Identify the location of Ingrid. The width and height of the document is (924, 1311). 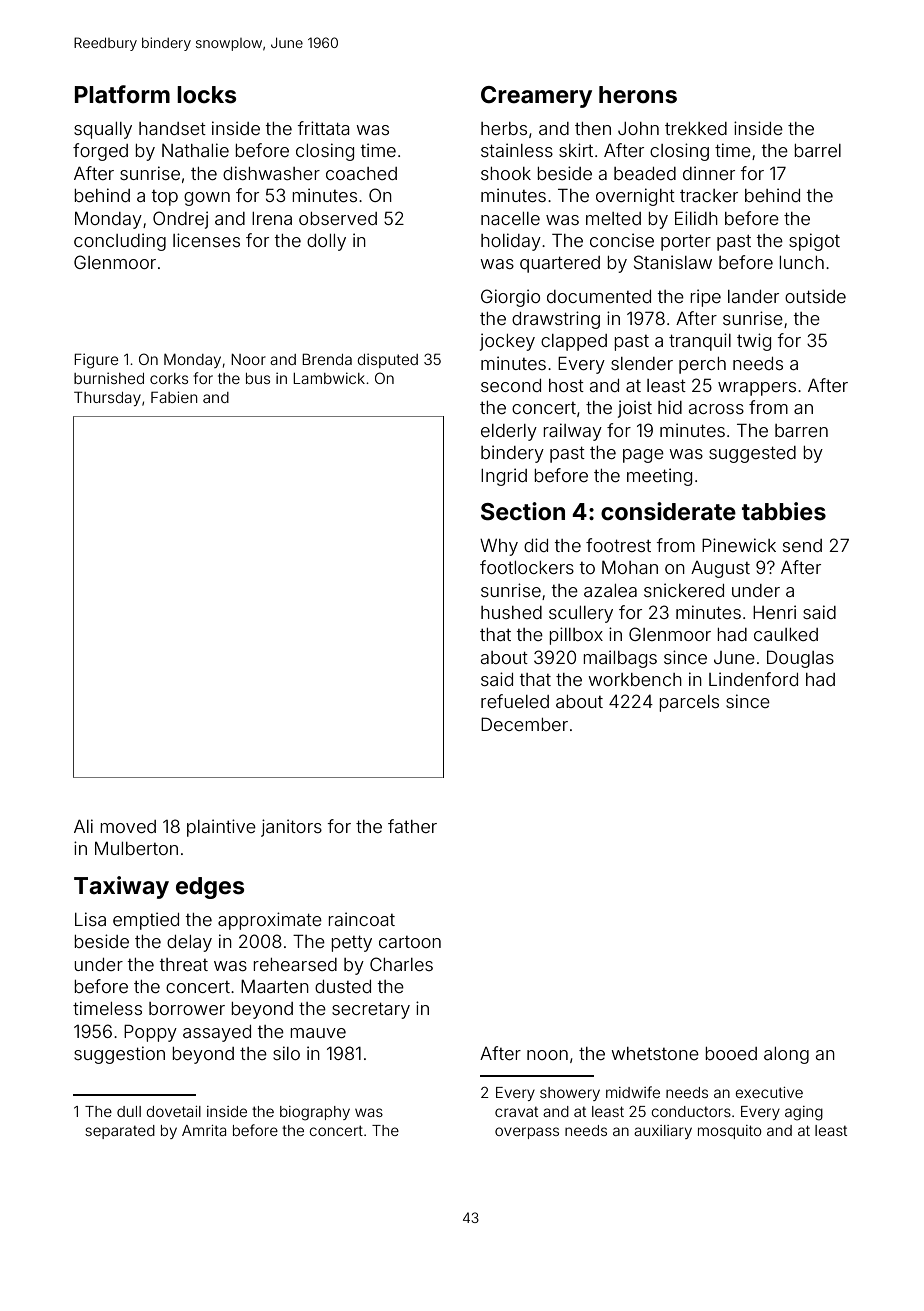
(504, 477).
